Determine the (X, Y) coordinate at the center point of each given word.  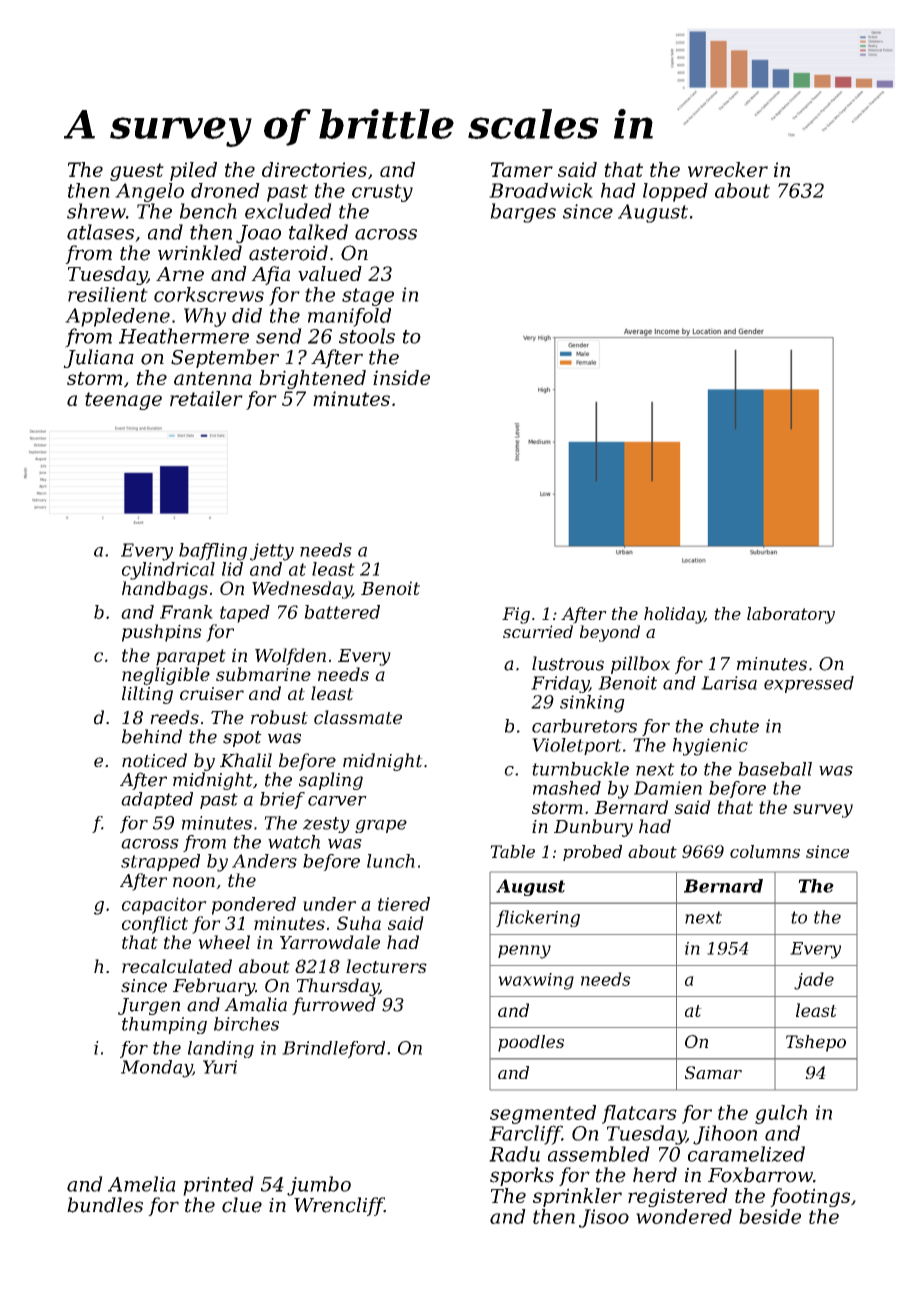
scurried (538, 631)
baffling (213, 552)
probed (592, 853)
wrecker (728, 169)
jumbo (319, 1186)
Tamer (522, 169)
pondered (254, 906)
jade (814, 981)
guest (137, 172)
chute (734, 726)
